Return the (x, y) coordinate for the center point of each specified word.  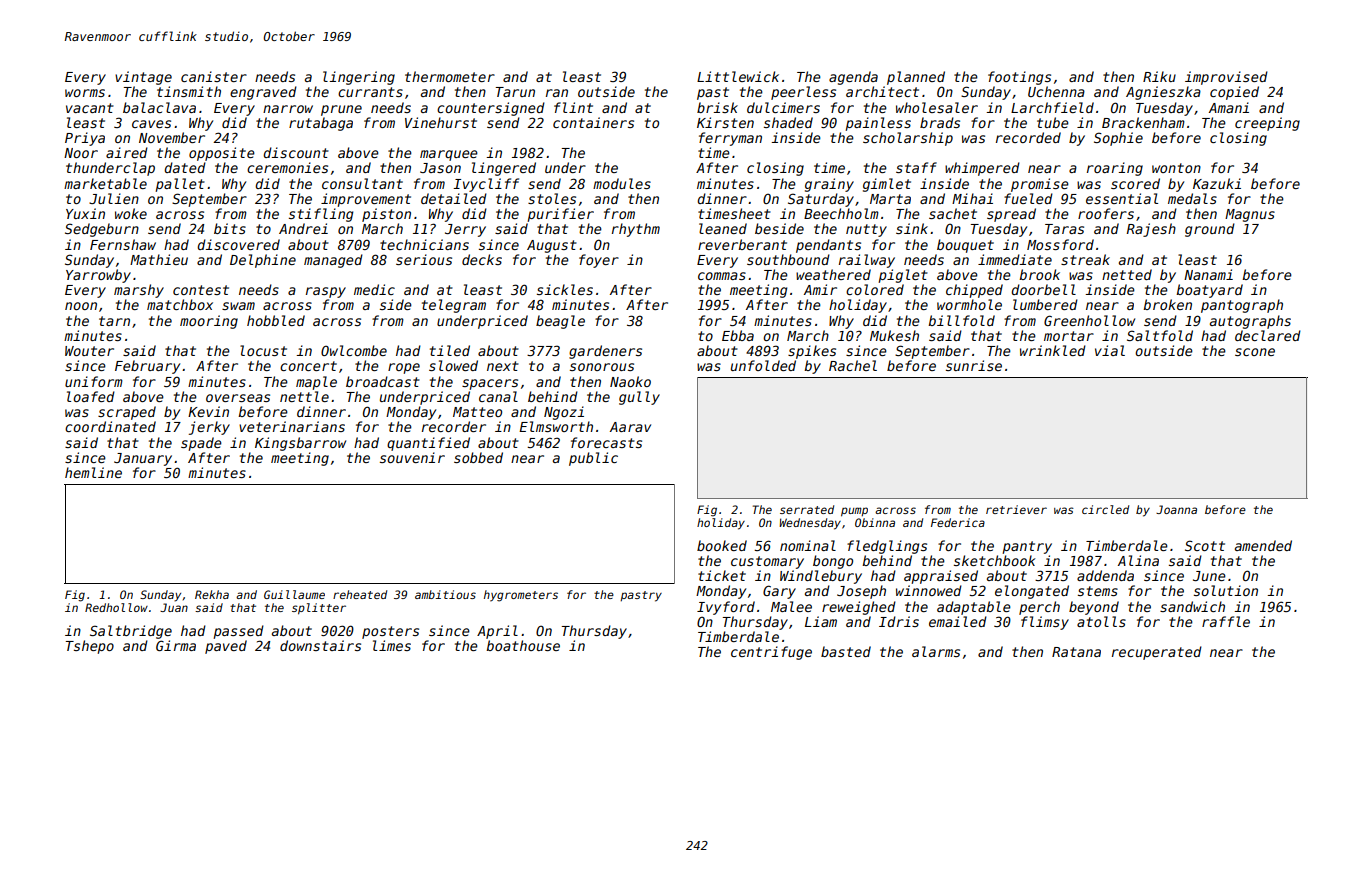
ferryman (730, 139)
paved (226, 647)
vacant (90, 108)
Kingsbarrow (300, 444)
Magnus (1250, 215)
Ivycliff (486, 185)
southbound (788, 259)
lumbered (1045, 304)
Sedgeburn (102, 230)
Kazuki (1217, 183)
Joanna (1176, 509)
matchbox (180, 304)
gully (639, 398)
